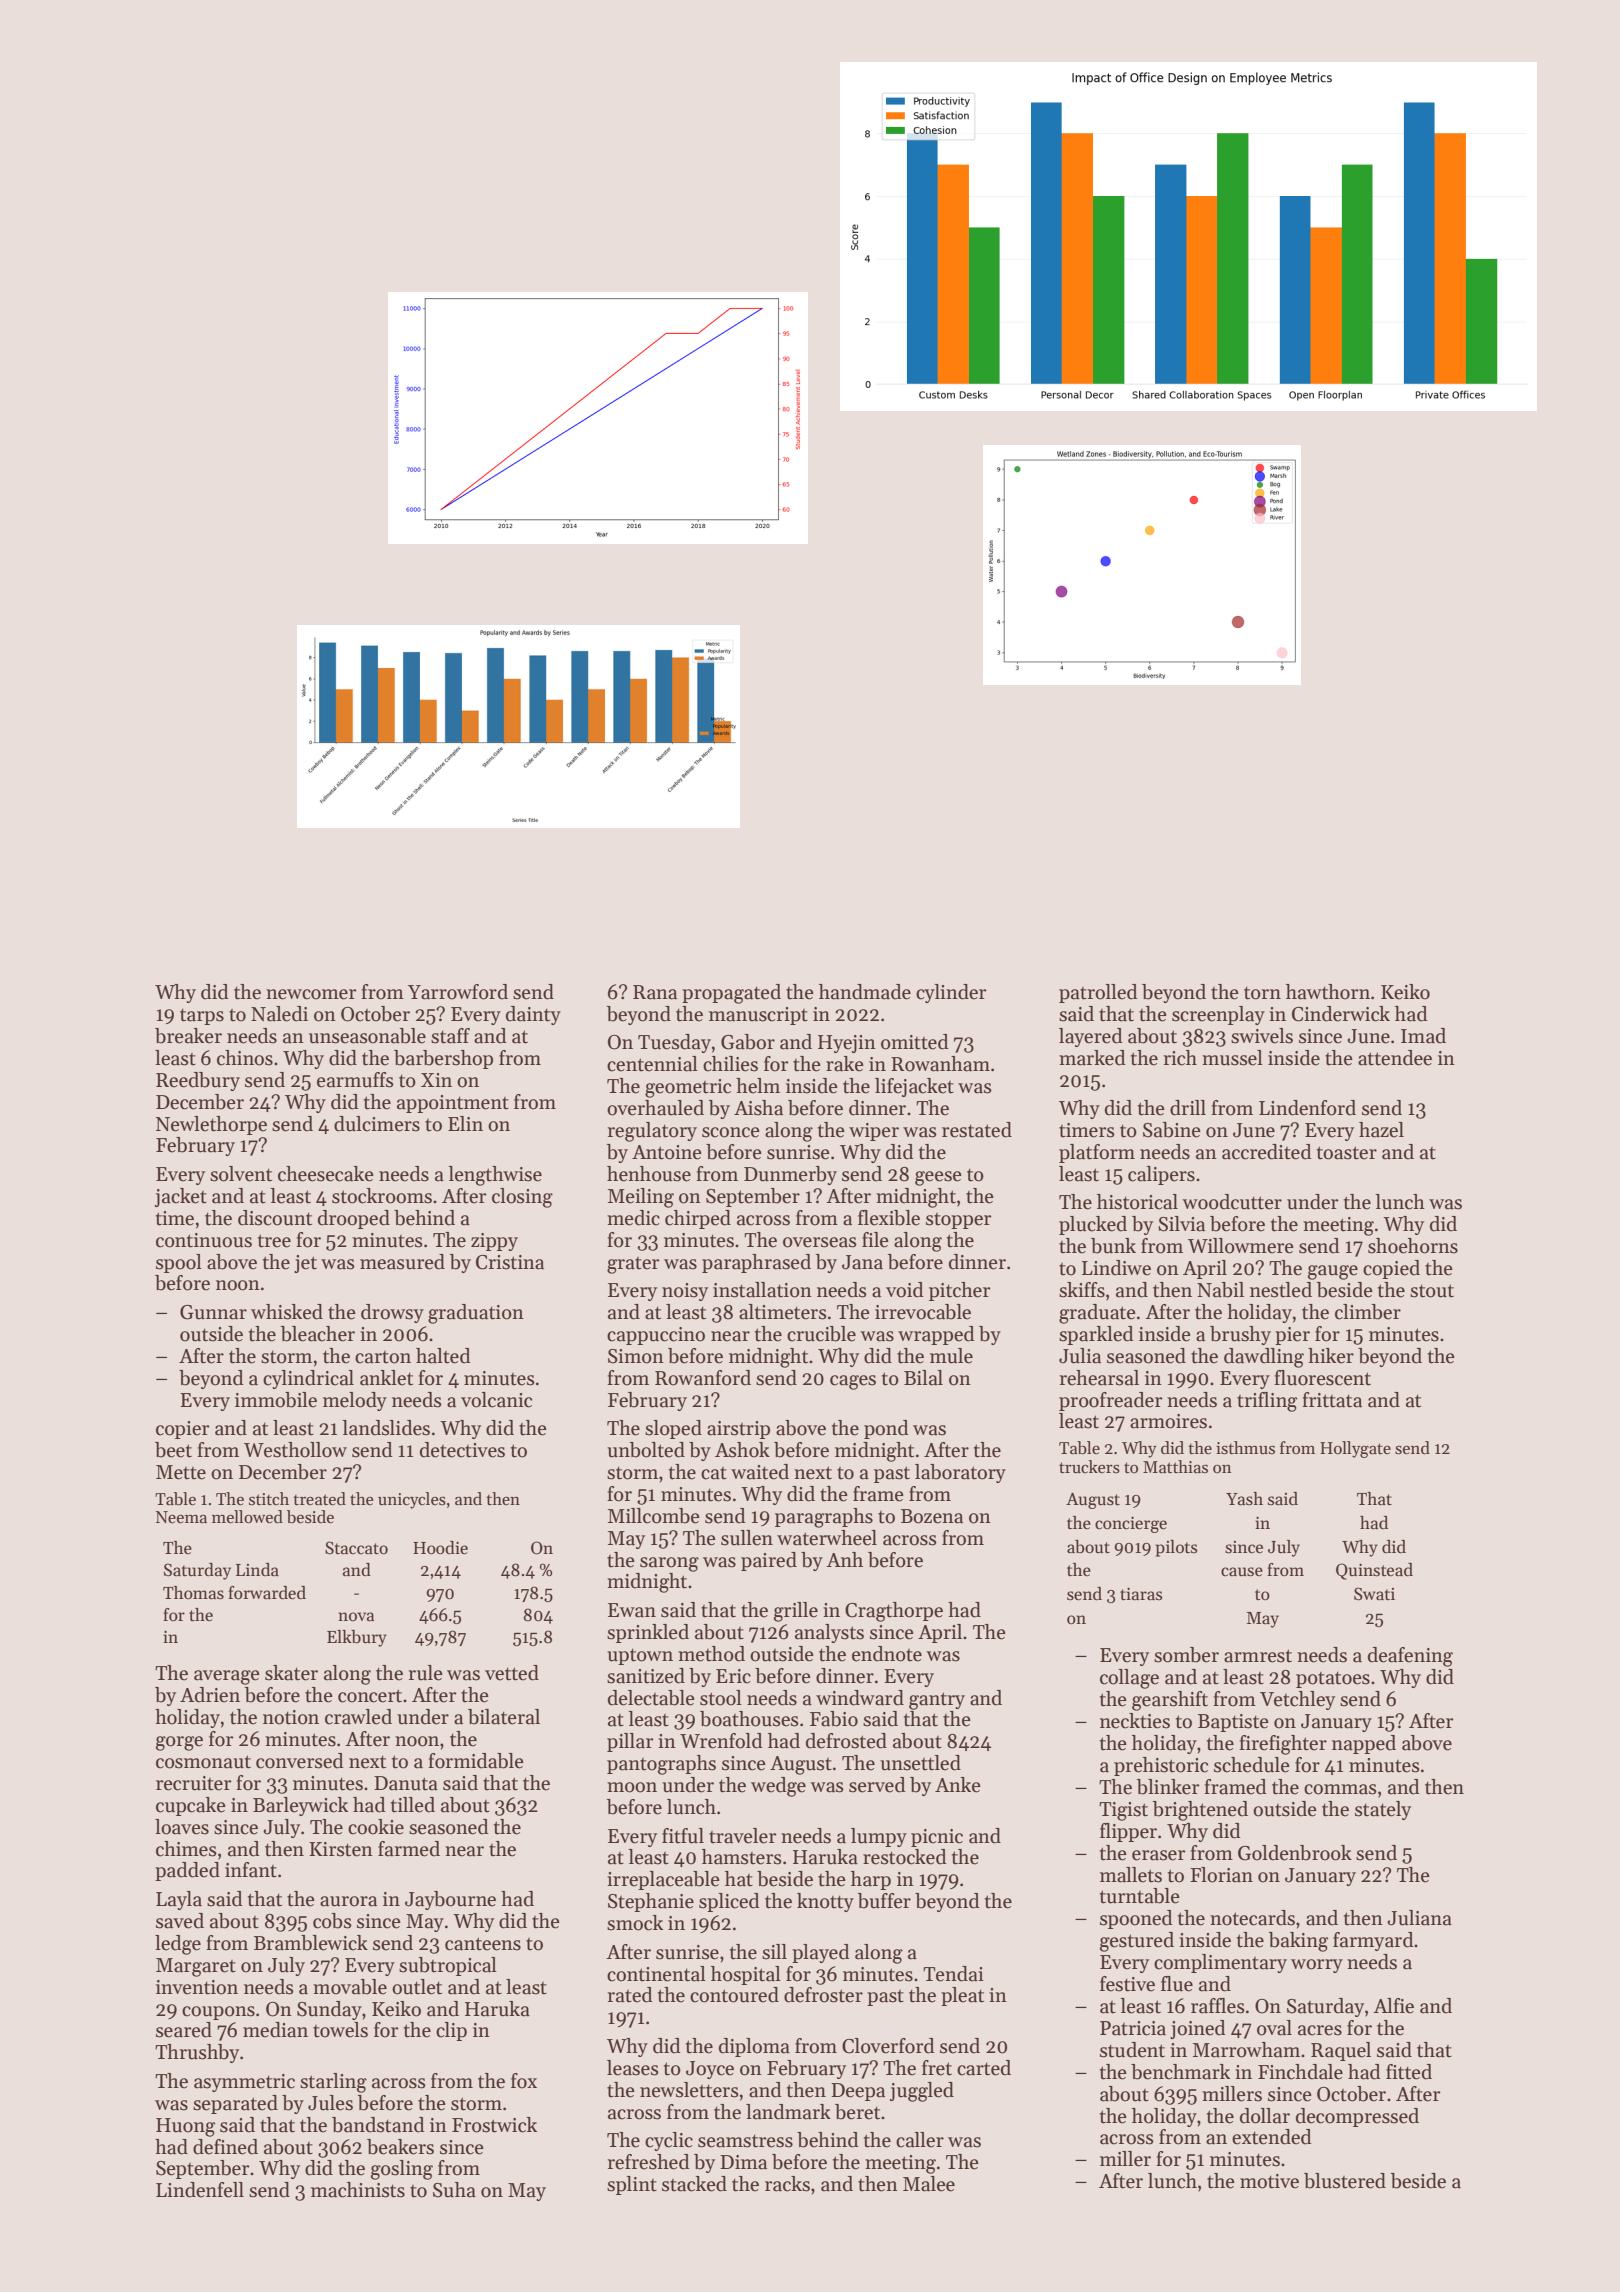  What do you see at coordinates (245, 1058) in the document?
I see `chinos` at bounding box center [245, 1058].
